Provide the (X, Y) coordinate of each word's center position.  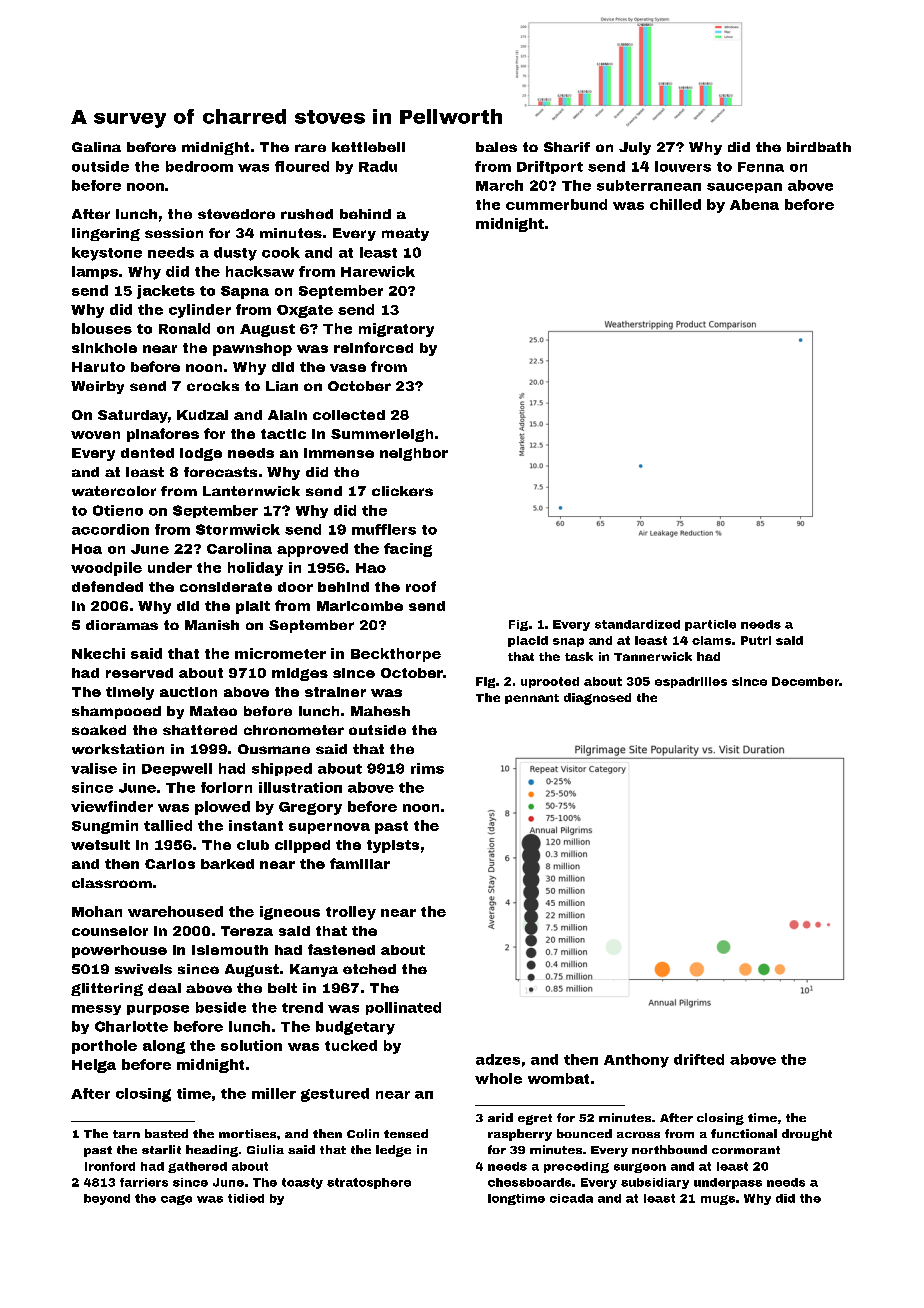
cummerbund (556, 204)
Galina (96, 147)
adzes (498, 1059)
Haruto (98, 367)
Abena (754, 204)
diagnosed (597, 699)
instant (256, 825)
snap (568, 642)
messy (96, 1010)
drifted (699, 1059)
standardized (637, 624)
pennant (532, 699)
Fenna (761, 167)
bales (496, 147)
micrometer (280, 653)
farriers (144, 1182)
